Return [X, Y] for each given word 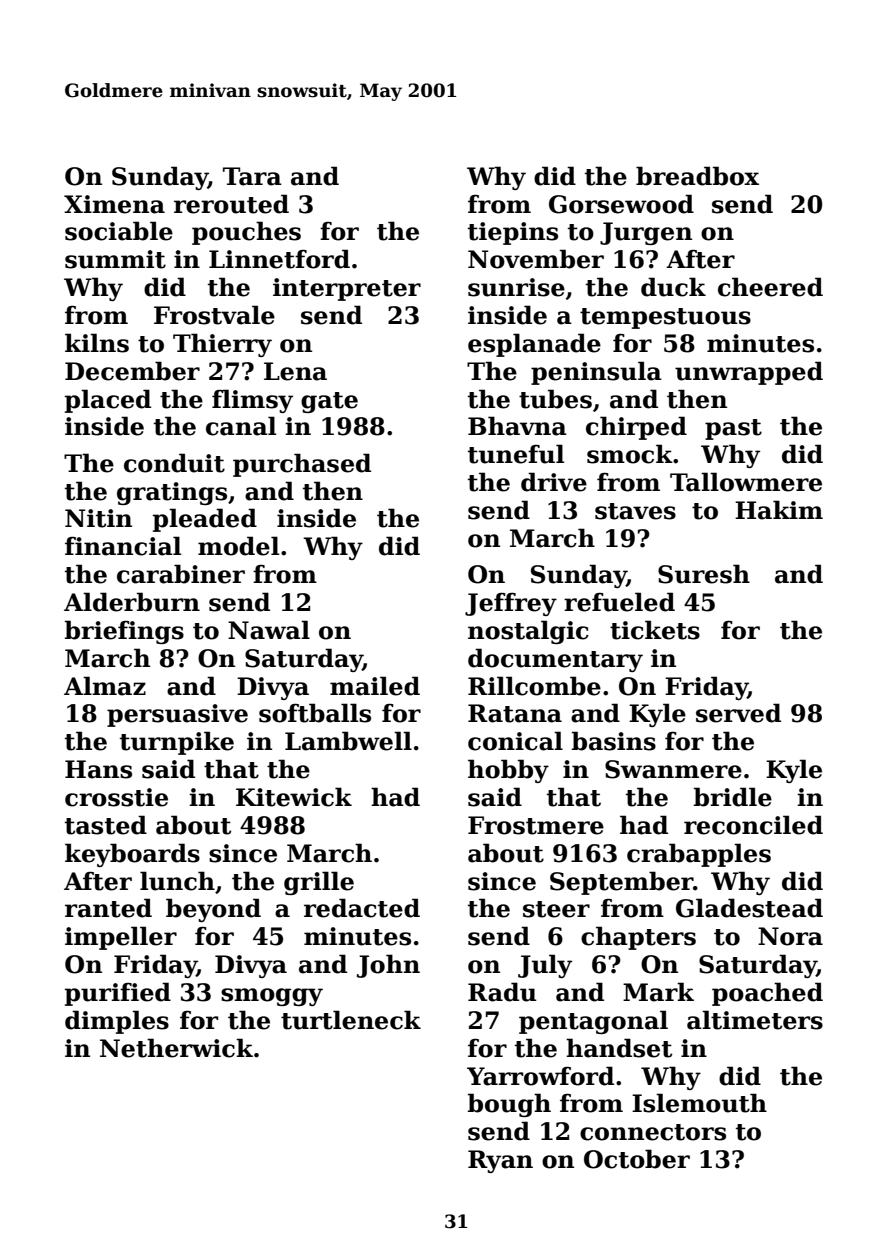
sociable [119, 231]
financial [123, 546]
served [738, 713]
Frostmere [536, 825]
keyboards [132, 855]
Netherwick [176, 1048]
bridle [733, 797]
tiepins [513, 233]
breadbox [697, 176]
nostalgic [528, 632]
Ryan [500, 1161]
